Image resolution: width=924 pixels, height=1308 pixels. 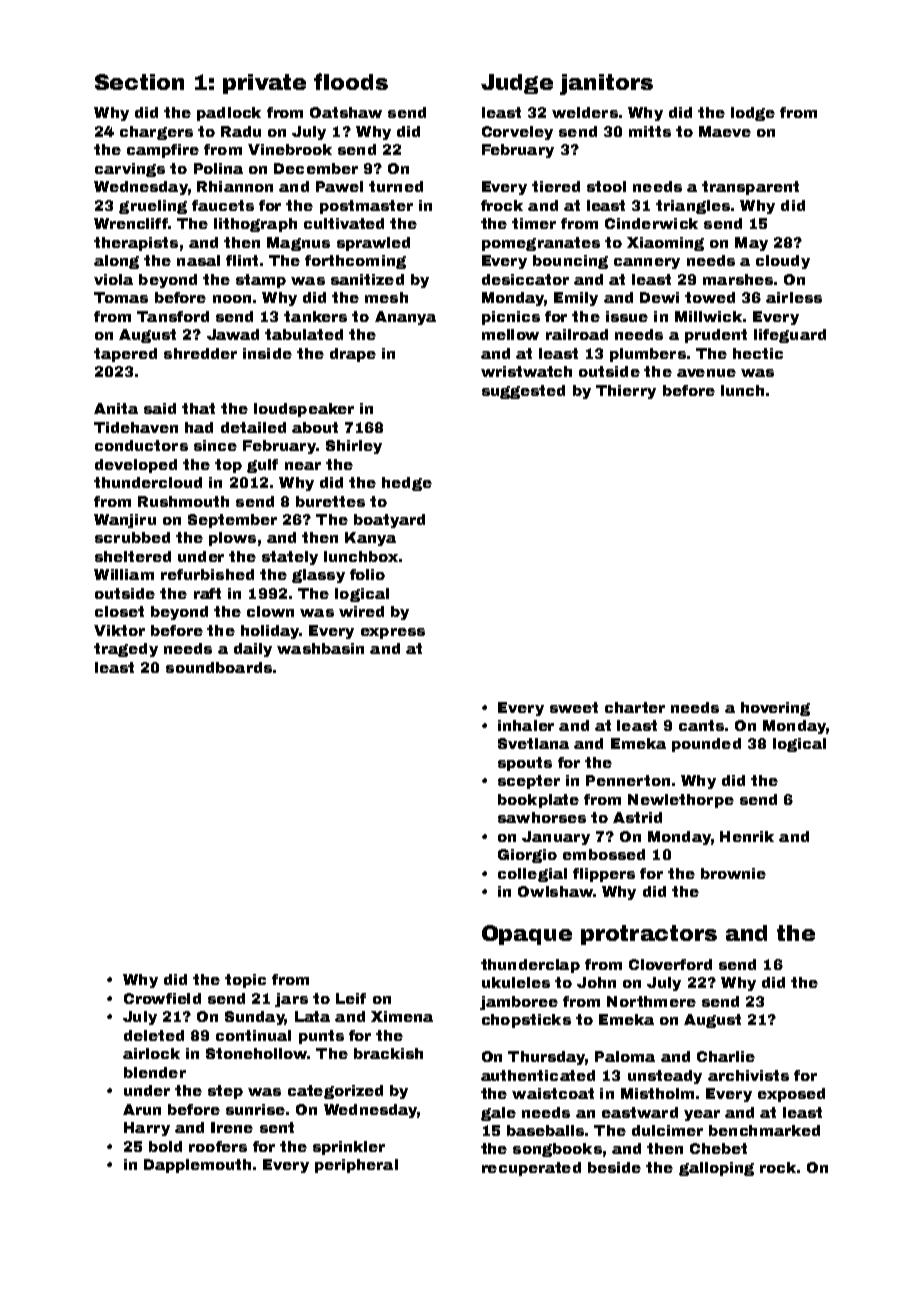 I want to click on sweet, so click(x=574, y=707).
